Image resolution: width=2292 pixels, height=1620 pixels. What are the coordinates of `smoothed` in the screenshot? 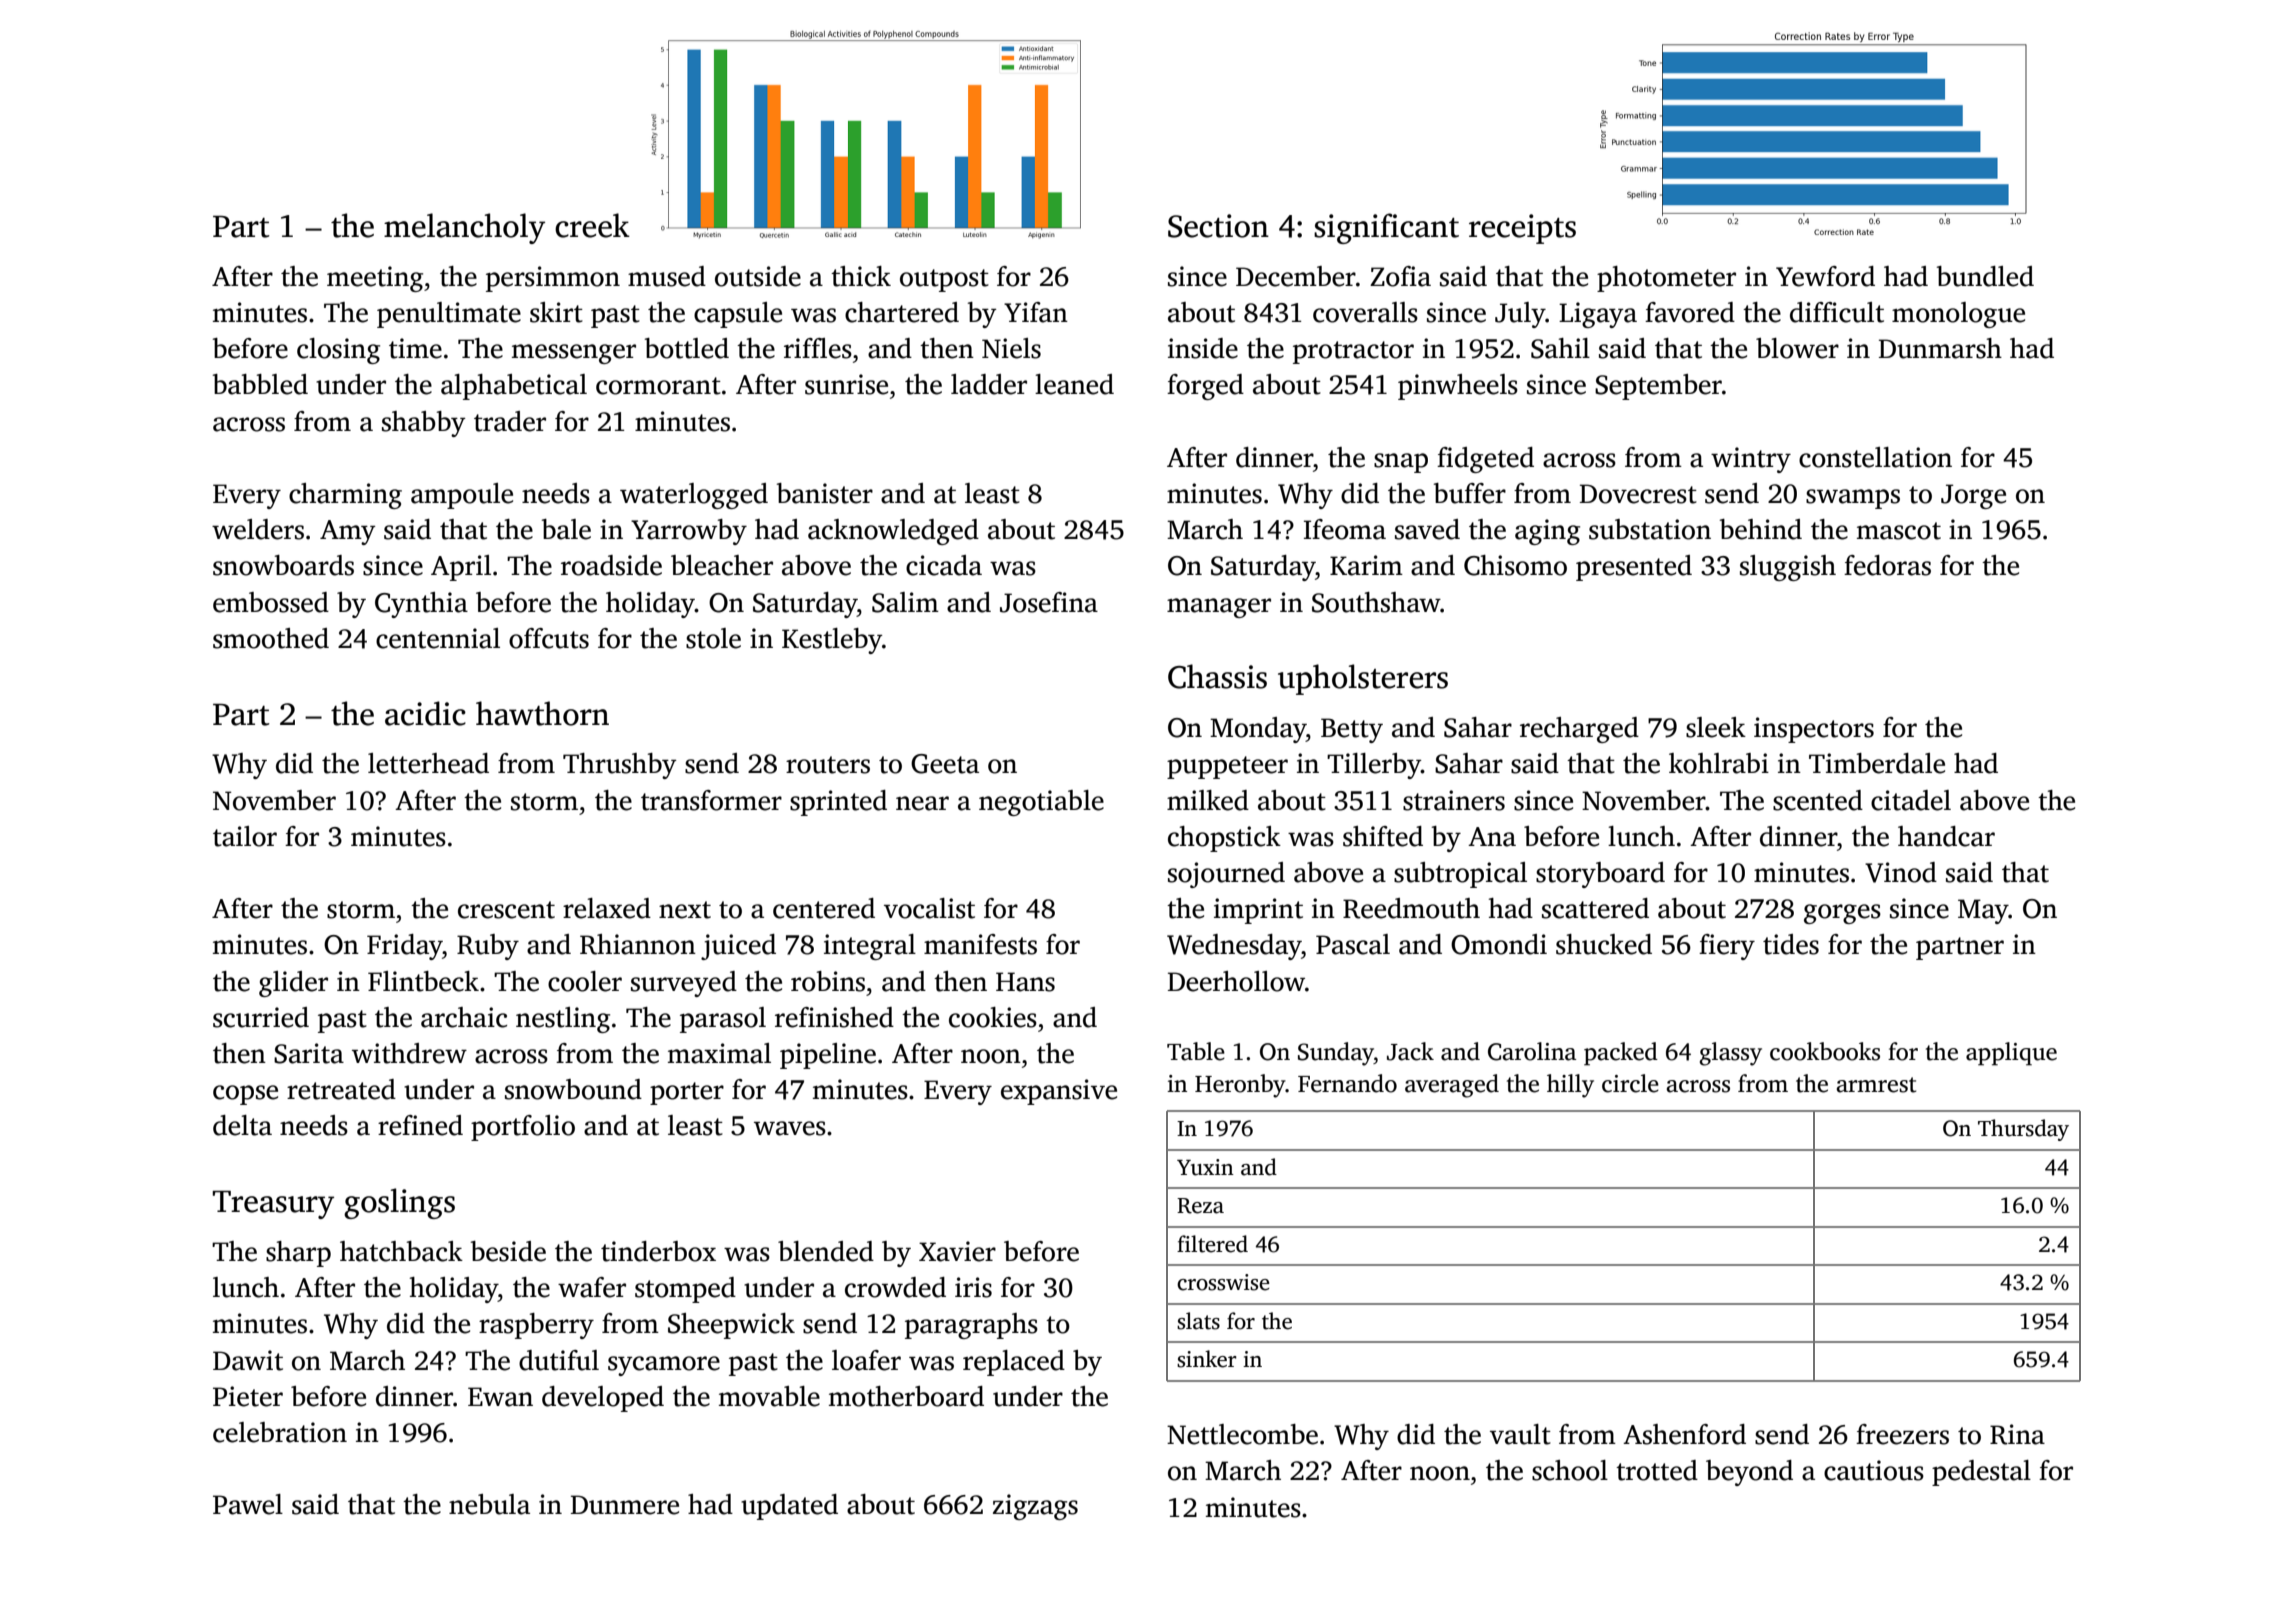 It's located at (271, 638).
